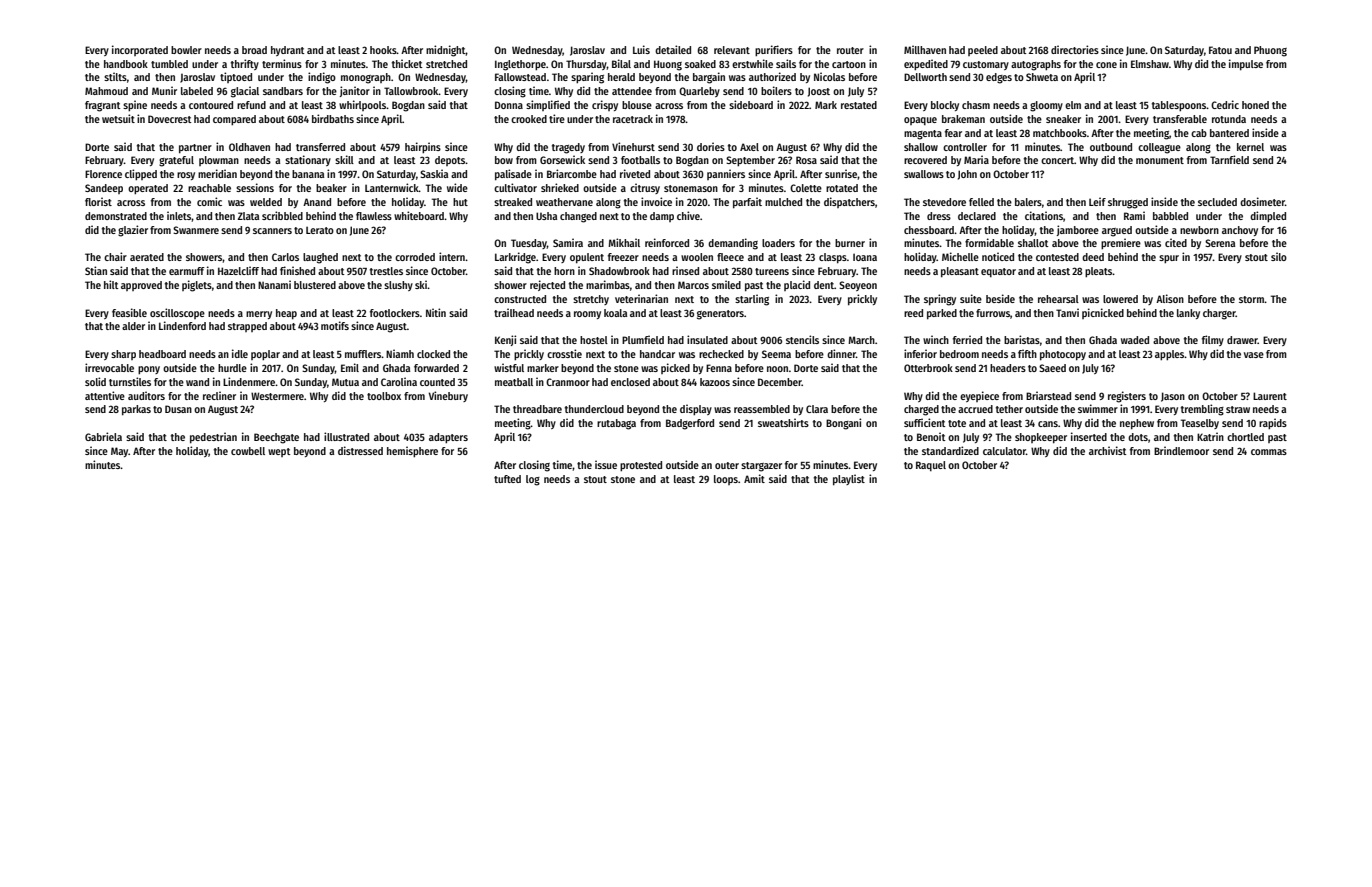  Describe the element at coordinates (123, 355) in the page. I see `sharp` at that location.
